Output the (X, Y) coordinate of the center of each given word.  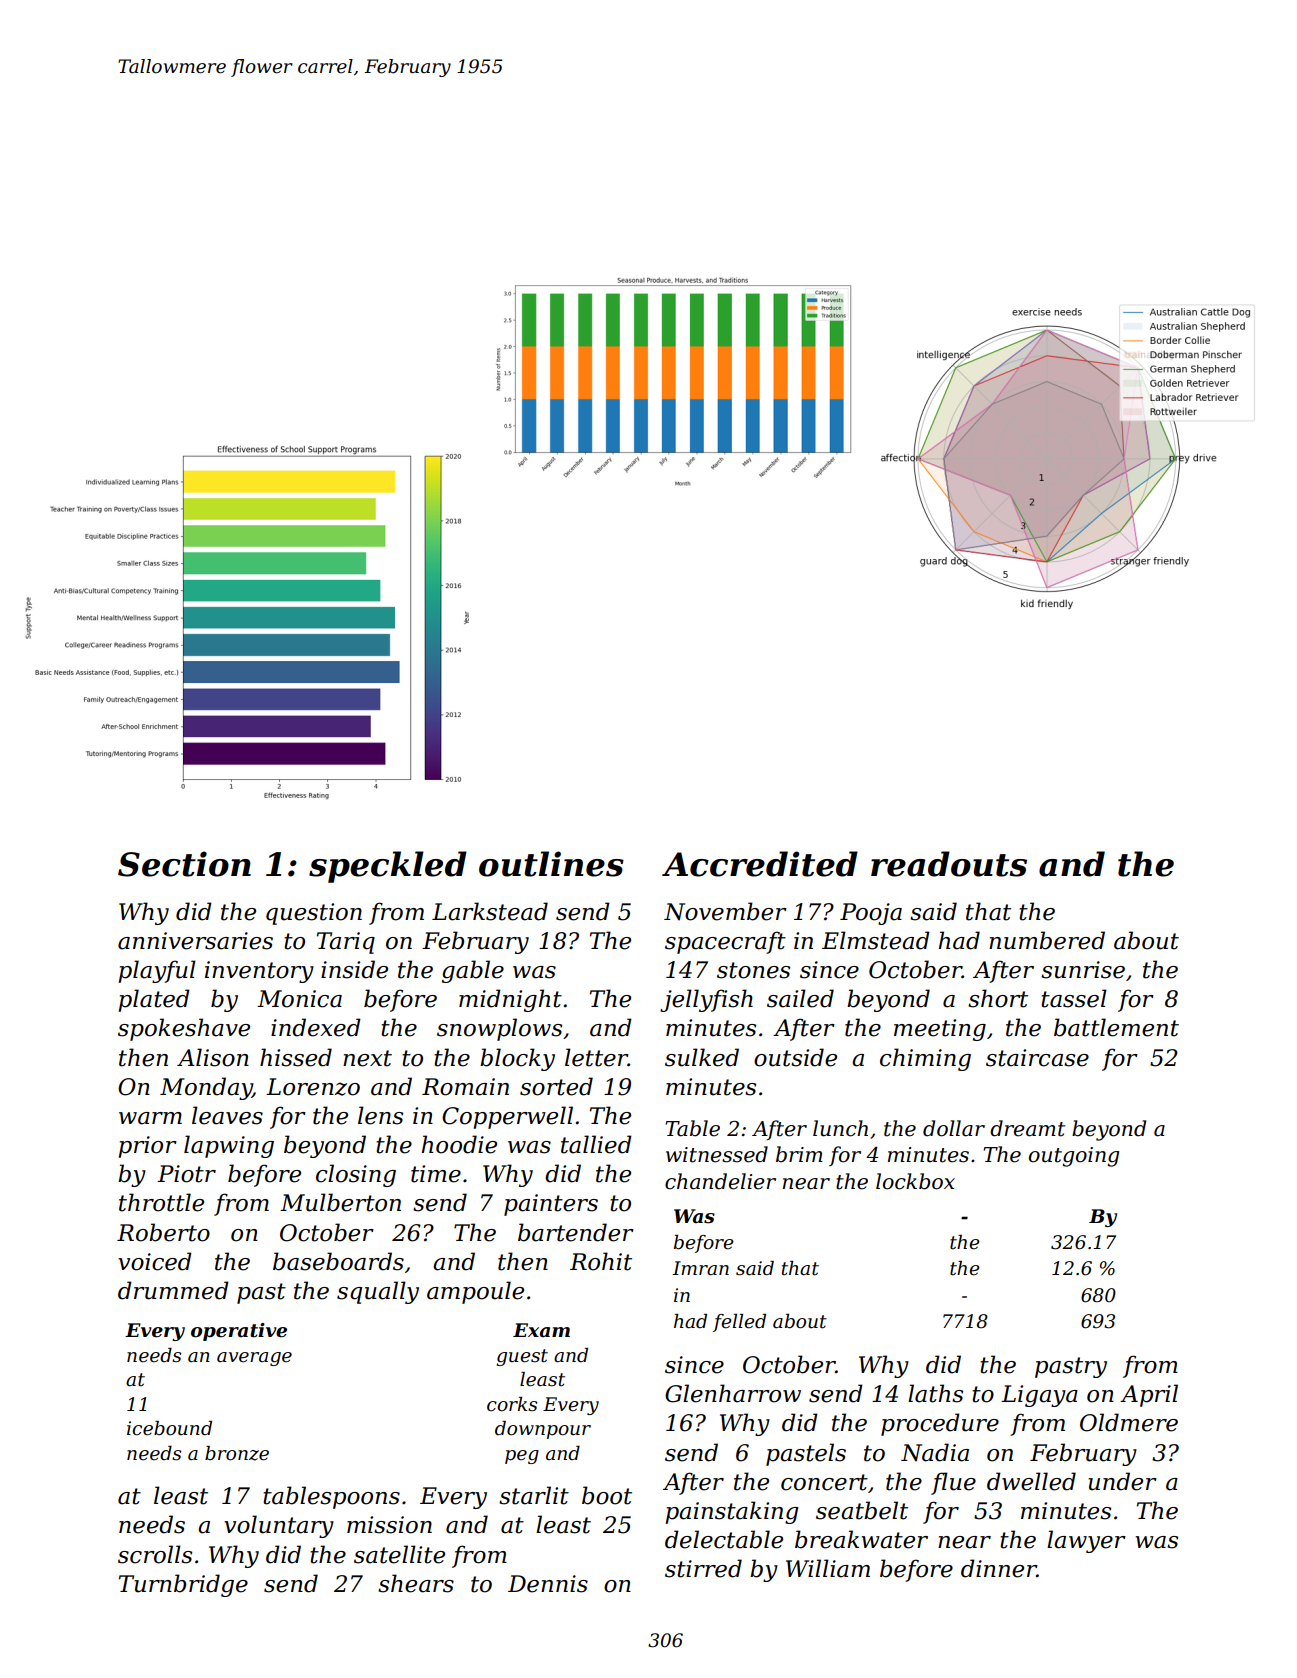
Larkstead (490, 911)
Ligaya (1039, 1396)
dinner (999, 1568)
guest (522, 1357)
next (367, 1058)
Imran (700, 1268)
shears (416, 1583)
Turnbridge (183, 1585)
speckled (388, 867)
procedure (940, 1424)
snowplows (499, 1029)
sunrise (1083, 970)
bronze (237, 1453)
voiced (155, 1261)
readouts (949, 864)
